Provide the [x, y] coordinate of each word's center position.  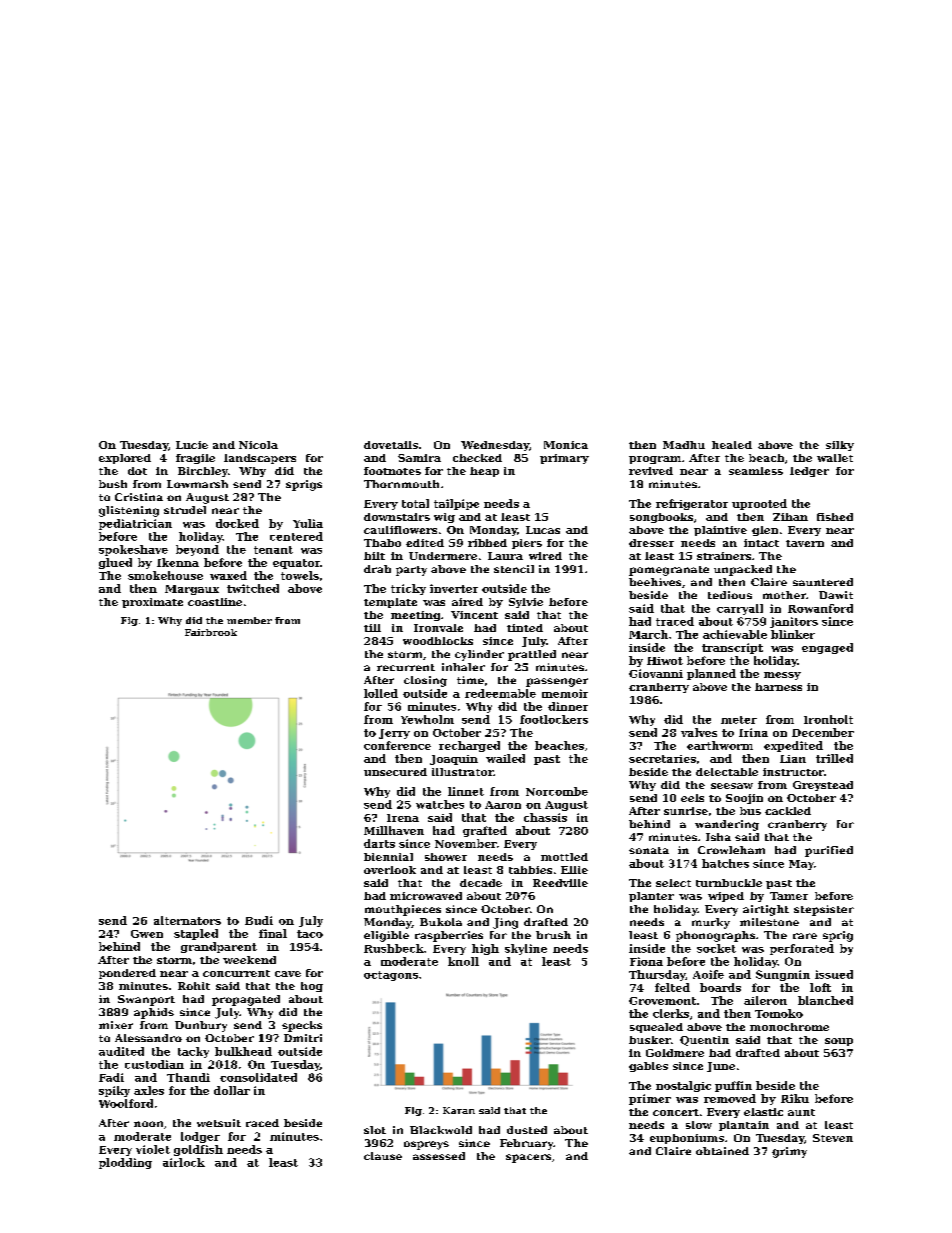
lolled [381, 693]
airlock [184, 1162]
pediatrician [135, 524]
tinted [525, 628]
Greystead [823, 786]
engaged [827, 648]
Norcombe [557, 791]
